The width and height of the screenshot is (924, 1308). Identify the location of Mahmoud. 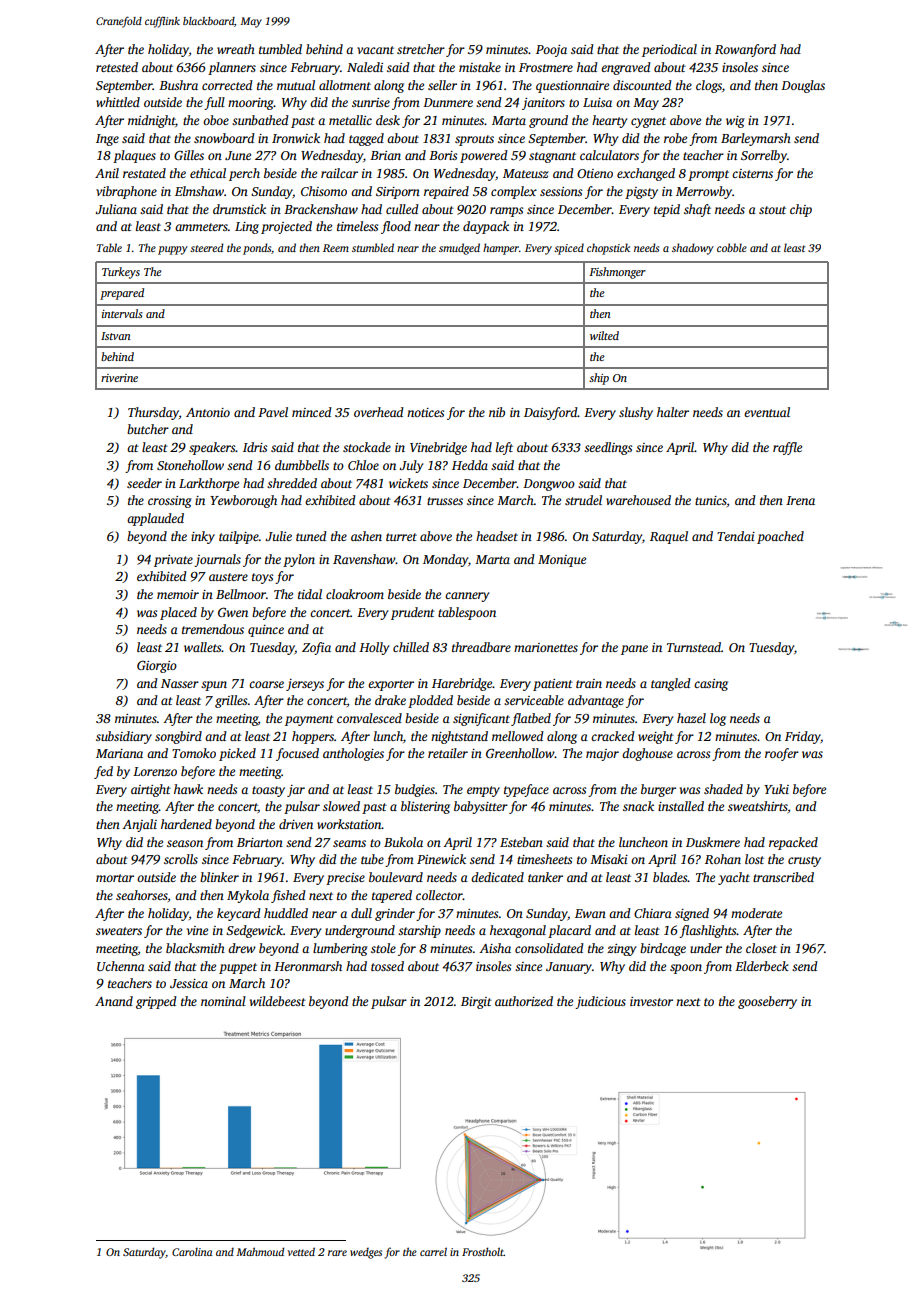
(260, 1251).
